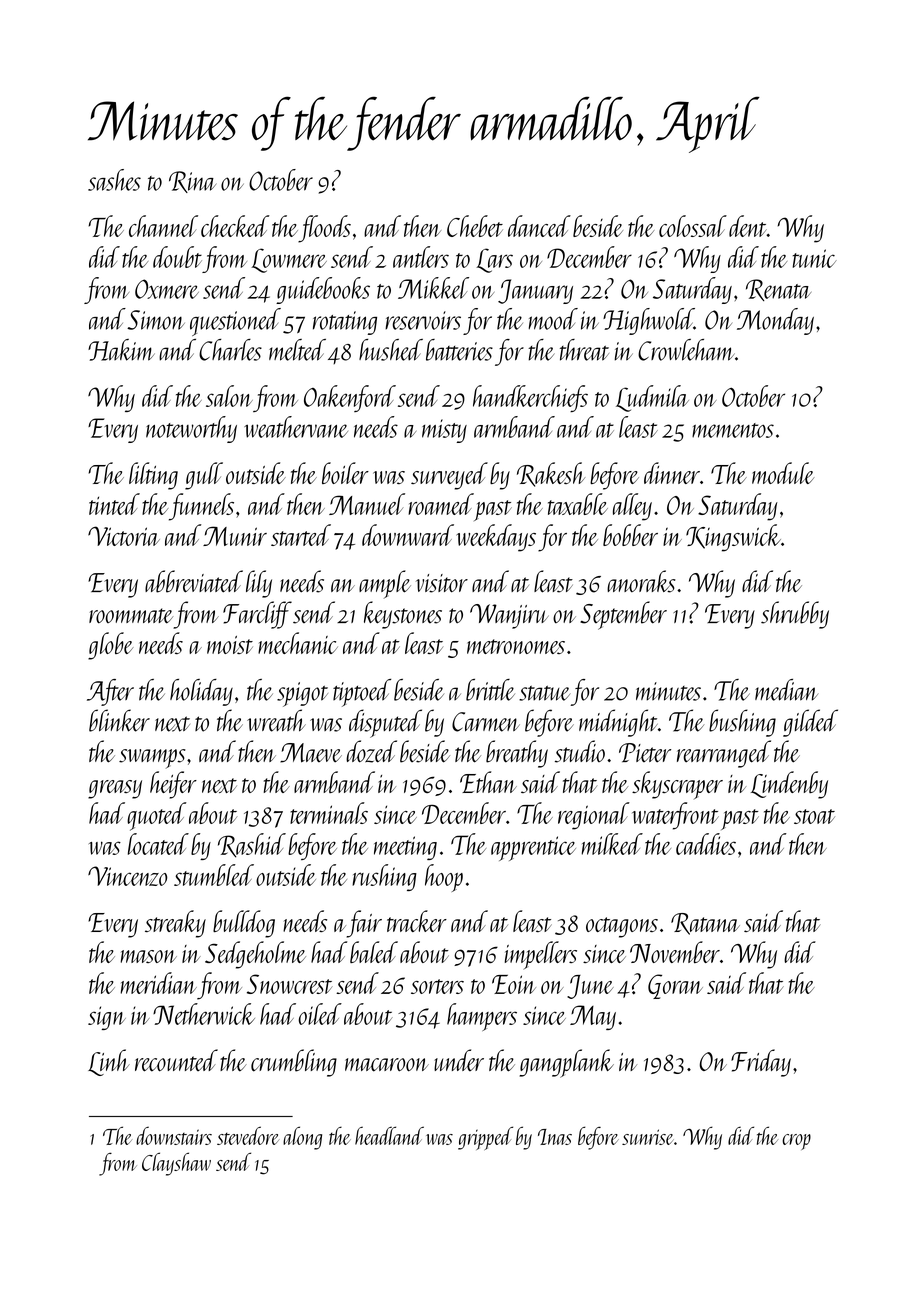 The height and width of the screenshot is (1311, 924). Describe the element at coordinates (541, 955) in the screenshot. I see `impellers` at that location.
